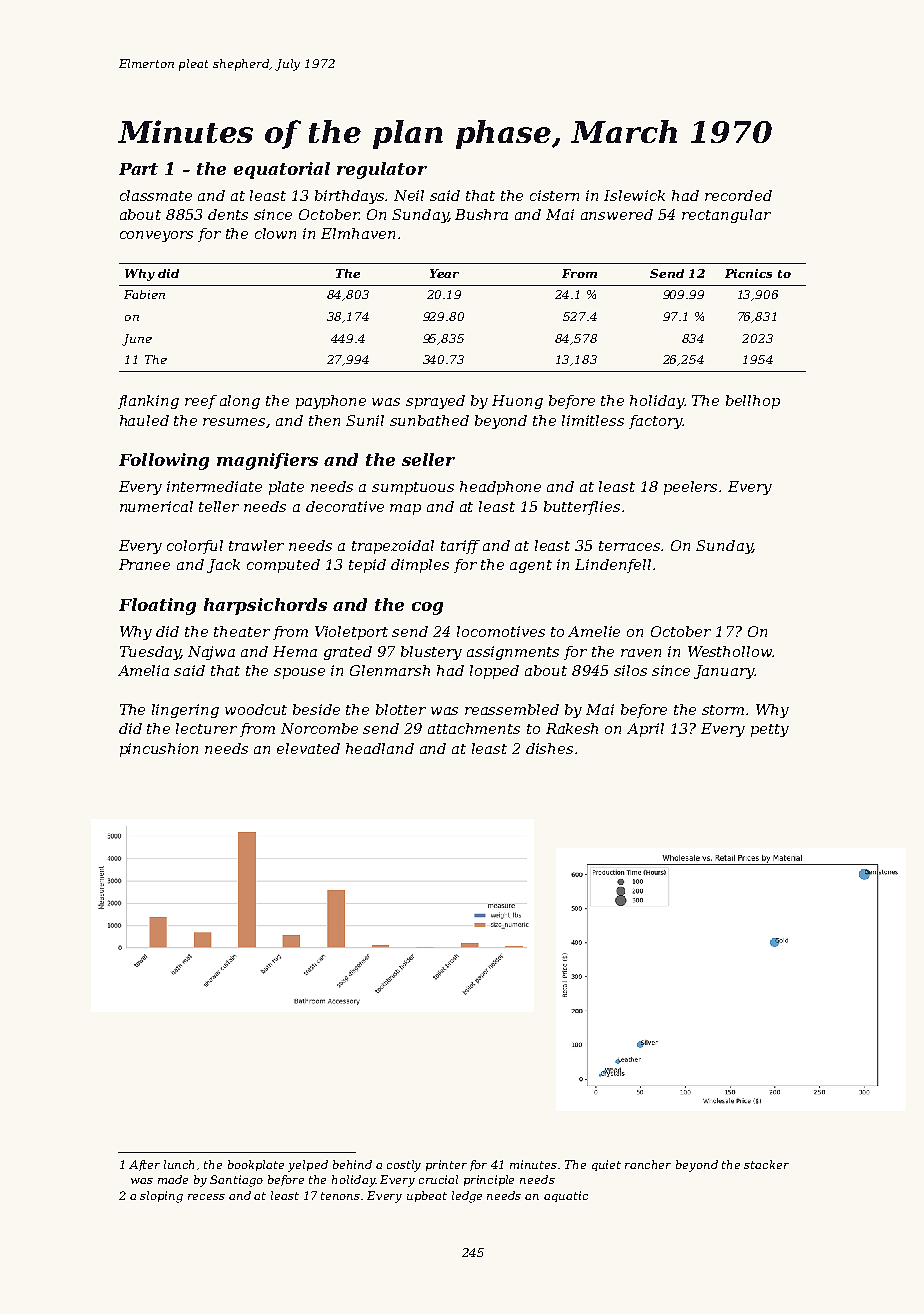 This screenshot has height=1314, width=924. I want to click on Sunil, so click(365, 420).
